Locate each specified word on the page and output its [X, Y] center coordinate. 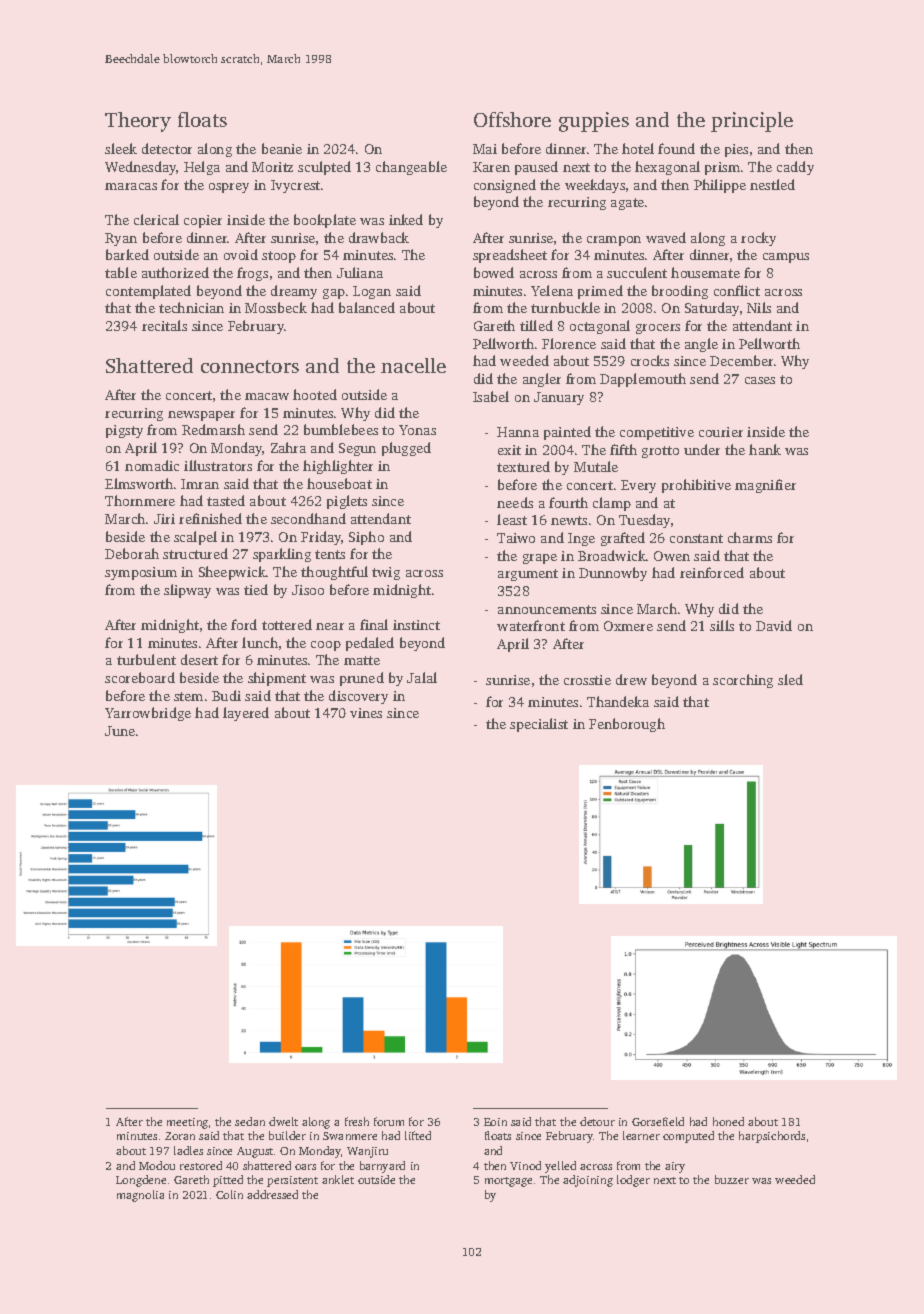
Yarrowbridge [148, 714]
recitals [164, 325]
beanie [282, 148]
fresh [357, 1121]
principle [752, 122]
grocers [658, 329]
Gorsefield [658, 1121]
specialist [539, 725]
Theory [138, 122]
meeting [187, 1123]
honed [728, 1121]
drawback [379, 237]
